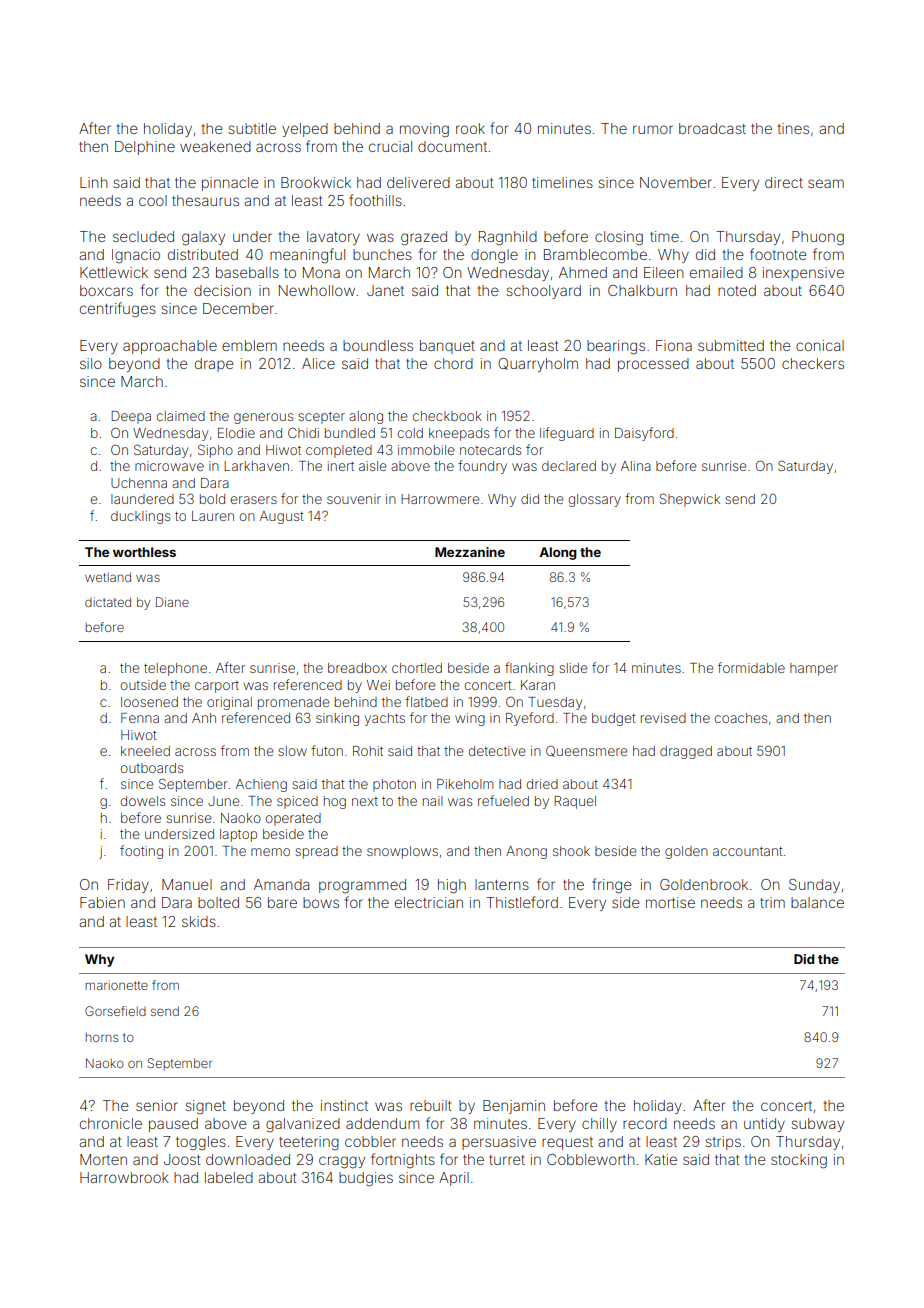  Describe the element at coordinates (799, 1161) in the page. I see `stocking` at that location.
